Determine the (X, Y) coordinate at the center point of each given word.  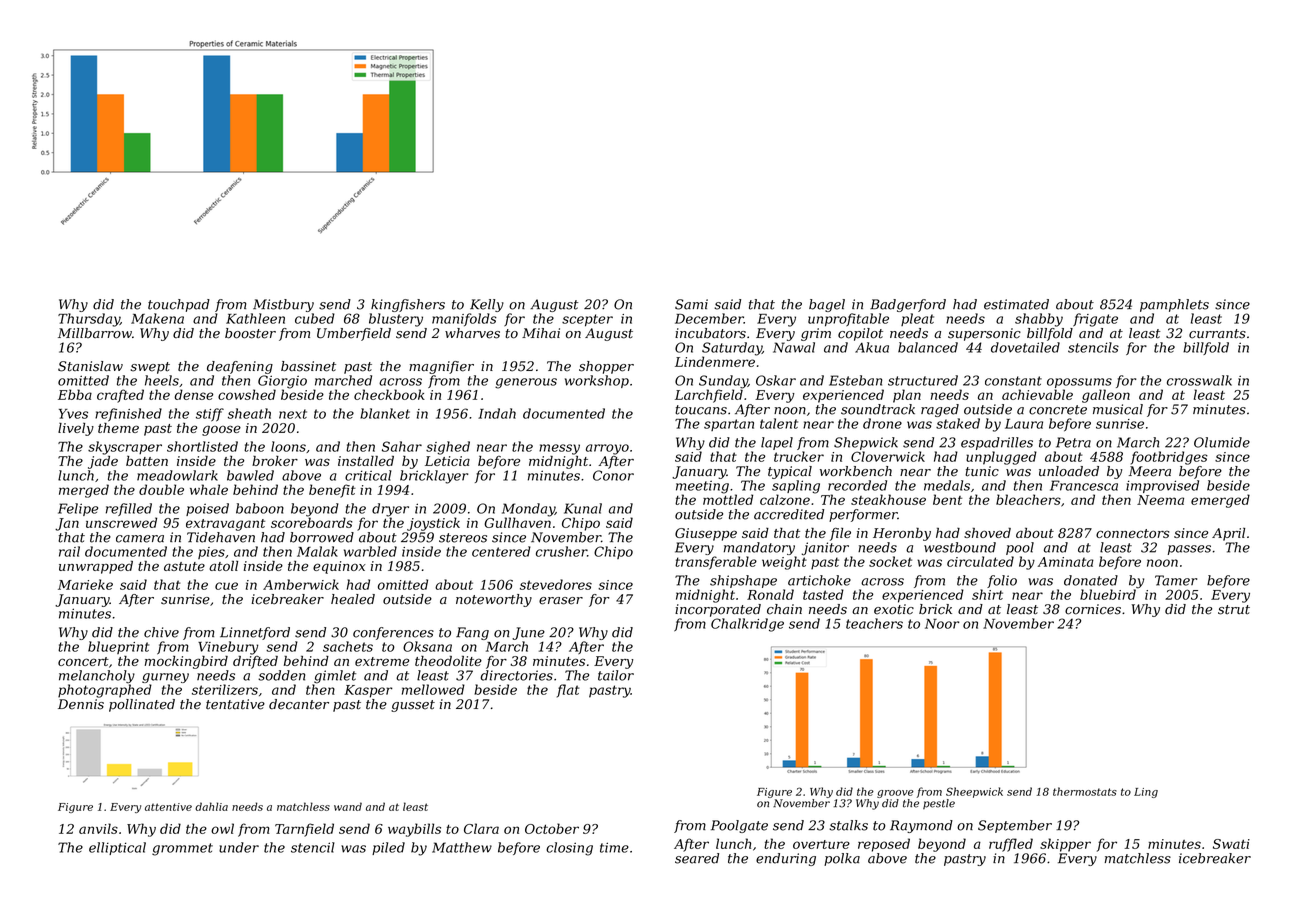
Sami (691, 304)
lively (76, 429)
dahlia (211, 806)
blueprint (118, 647)
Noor (942, 624)
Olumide (1222, 442)
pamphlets (1174, 305)
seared (697, 858)
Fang (472, 633)
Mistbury (283, 305)
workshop (597, 381)
